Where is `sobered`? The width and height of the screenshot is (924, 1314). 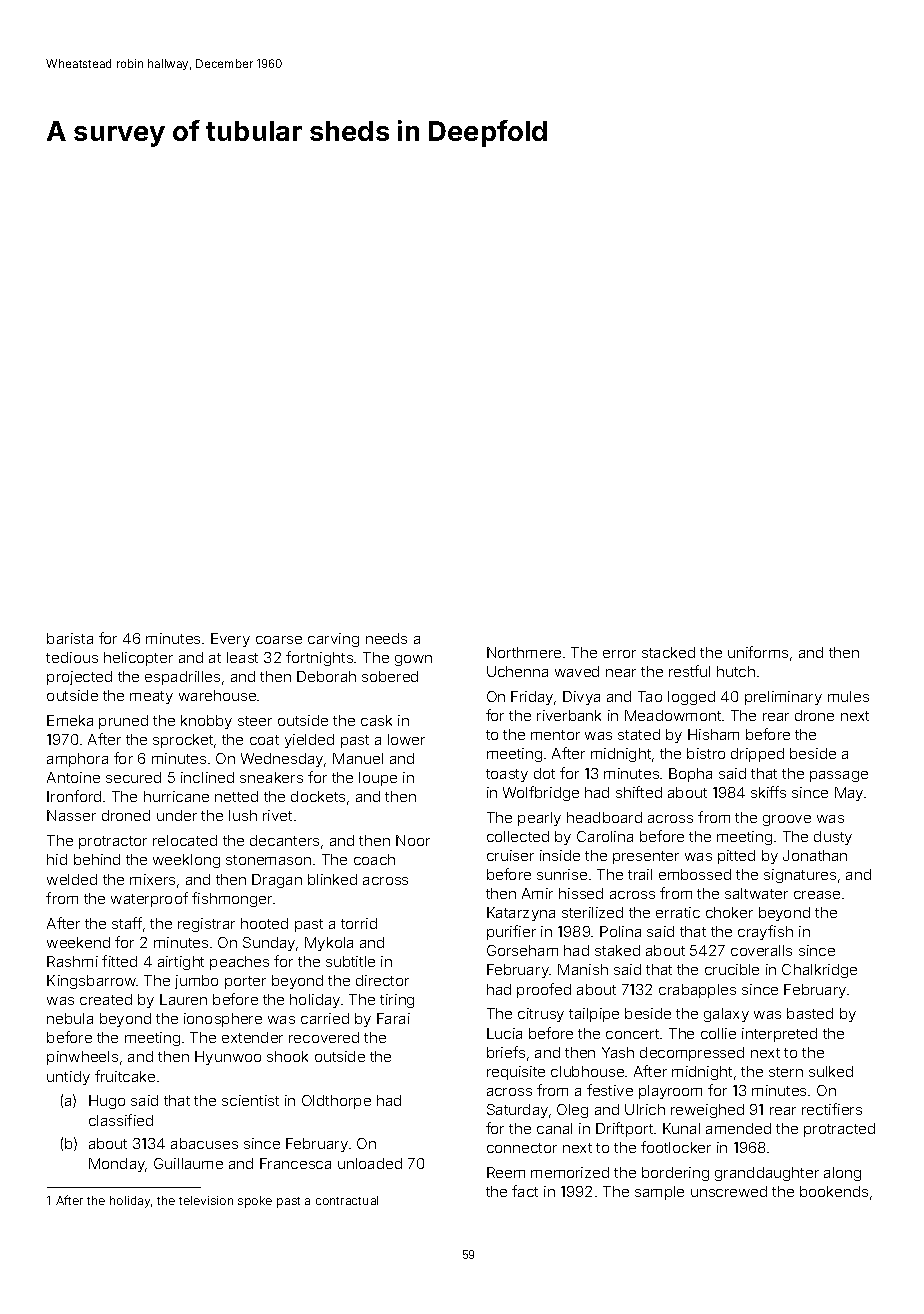
sobered is located at coordinates (390, 676).
